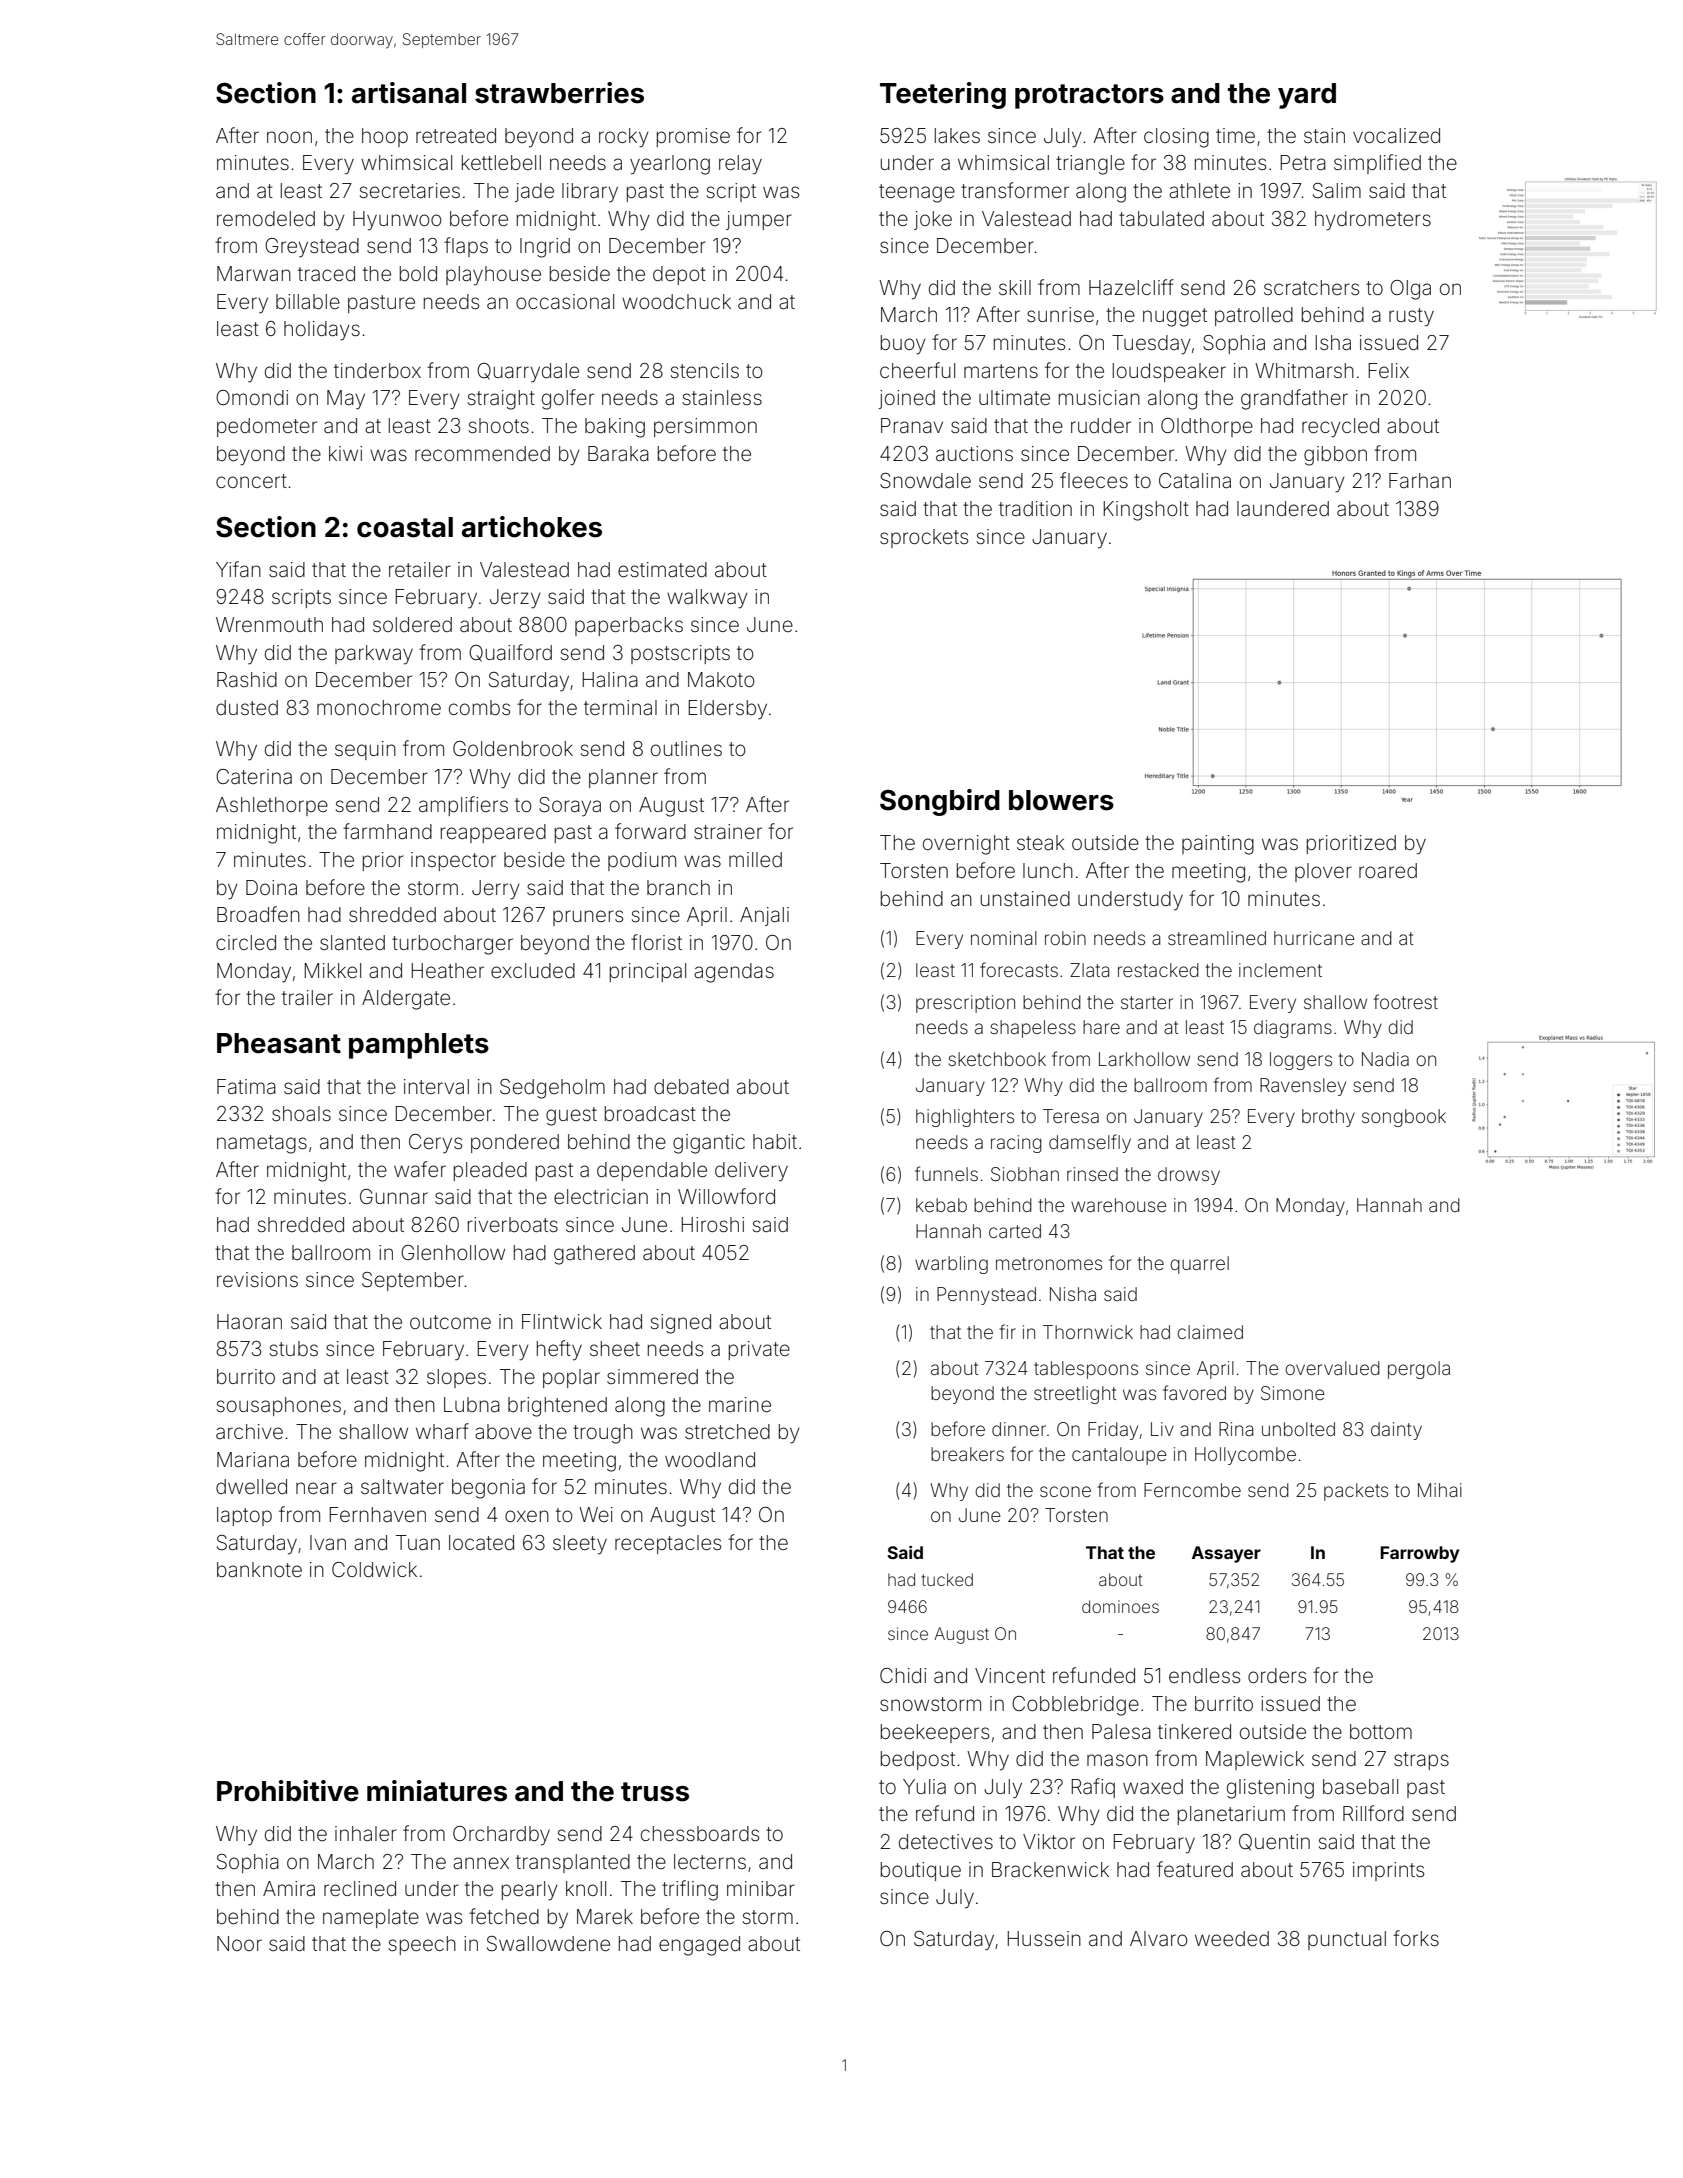 The width and height of the screenshot is (1683, 2178). What do you see at coordinates (1065, 938) in the screenshot?
I see `robin` at bounding box center [1065, 938].
